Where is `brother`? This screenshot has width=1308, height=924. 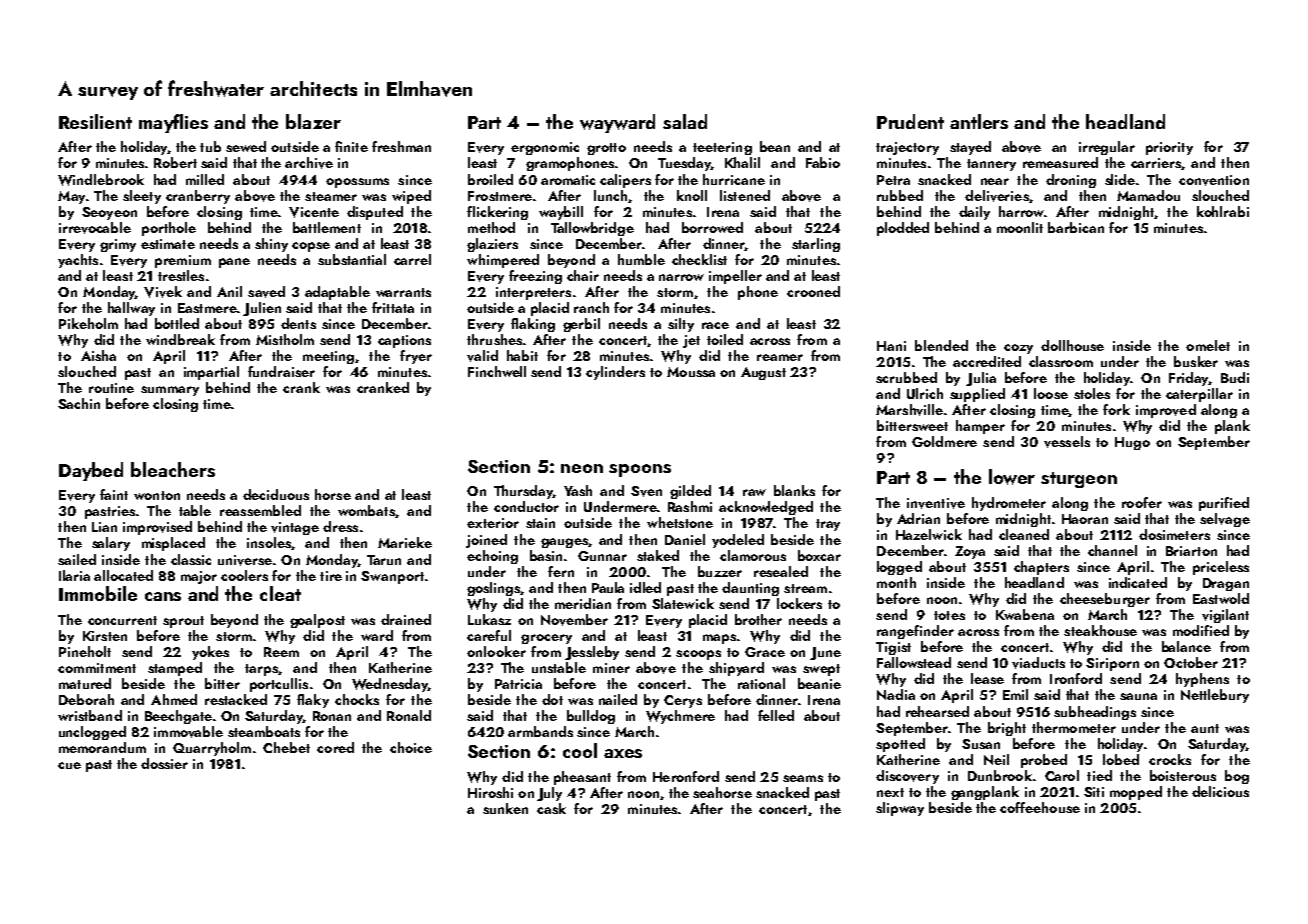
brother is located at coordinates (758, 619).
